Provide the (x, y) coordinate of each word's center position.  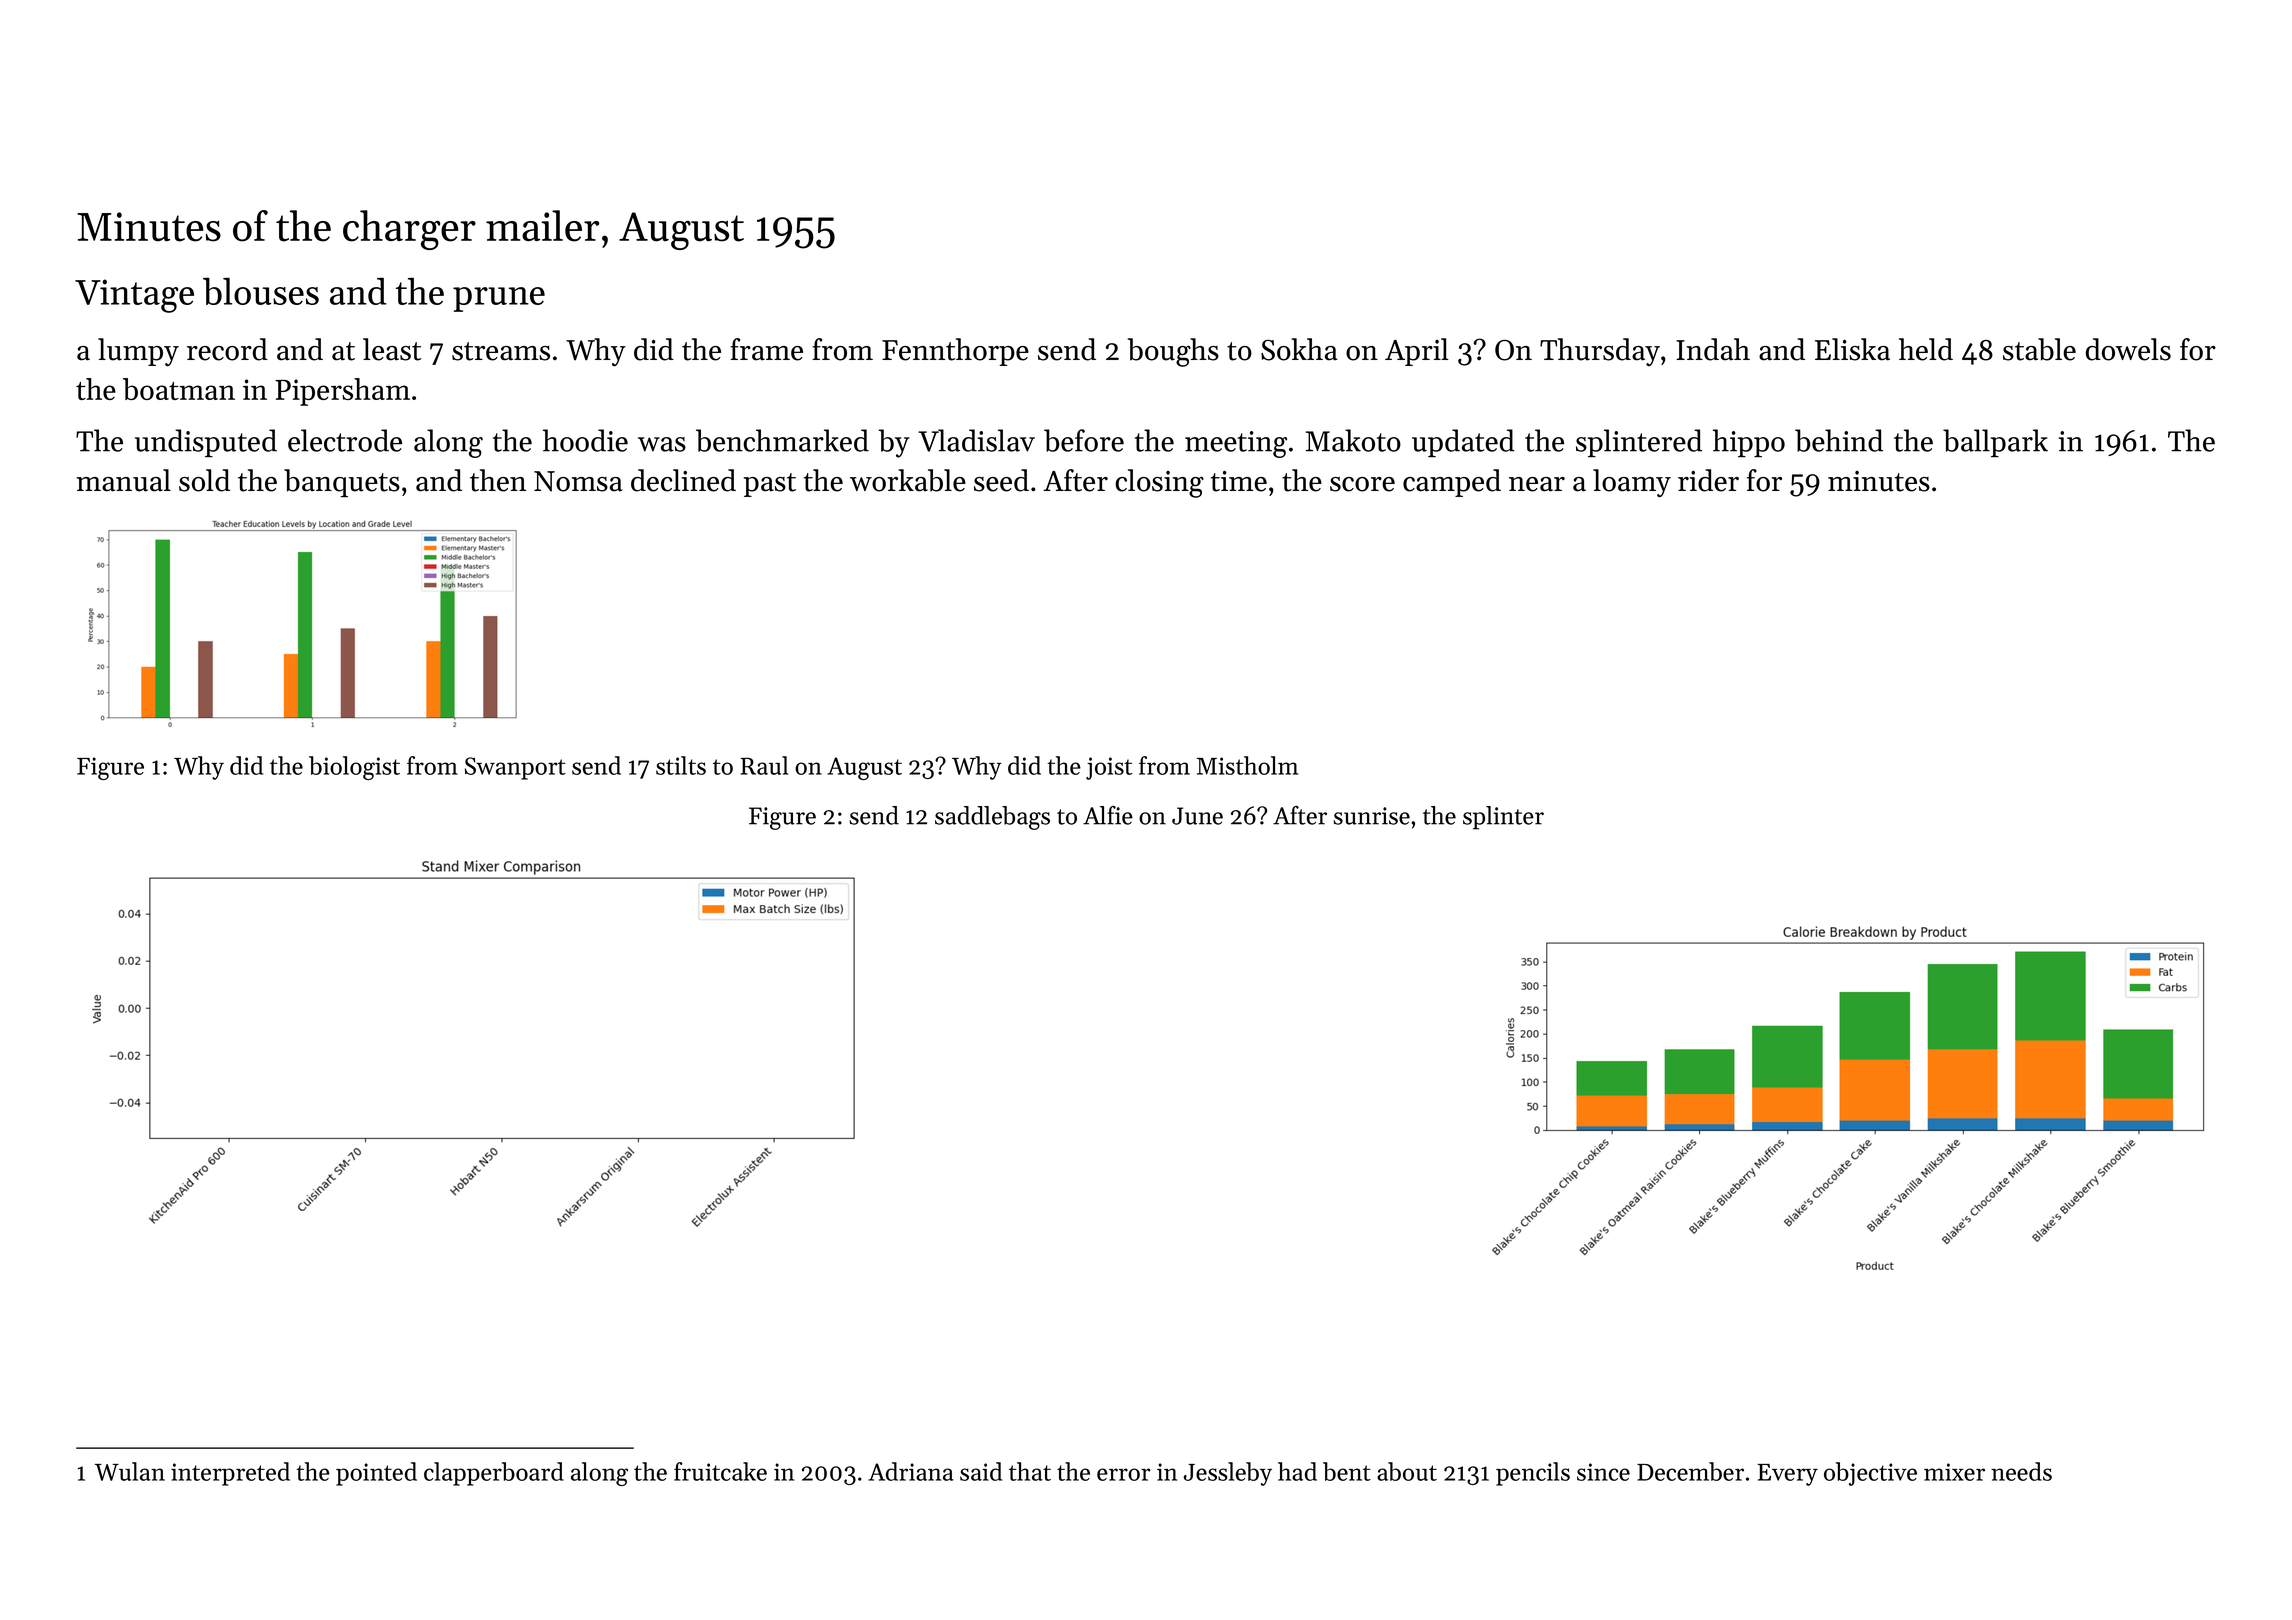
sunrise (1372, 816)
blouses (261, 291)
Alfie (1108, 815)
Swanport (515, 768)
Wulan (130, 1471)
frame (766, 349)
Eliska (1852, 349)
